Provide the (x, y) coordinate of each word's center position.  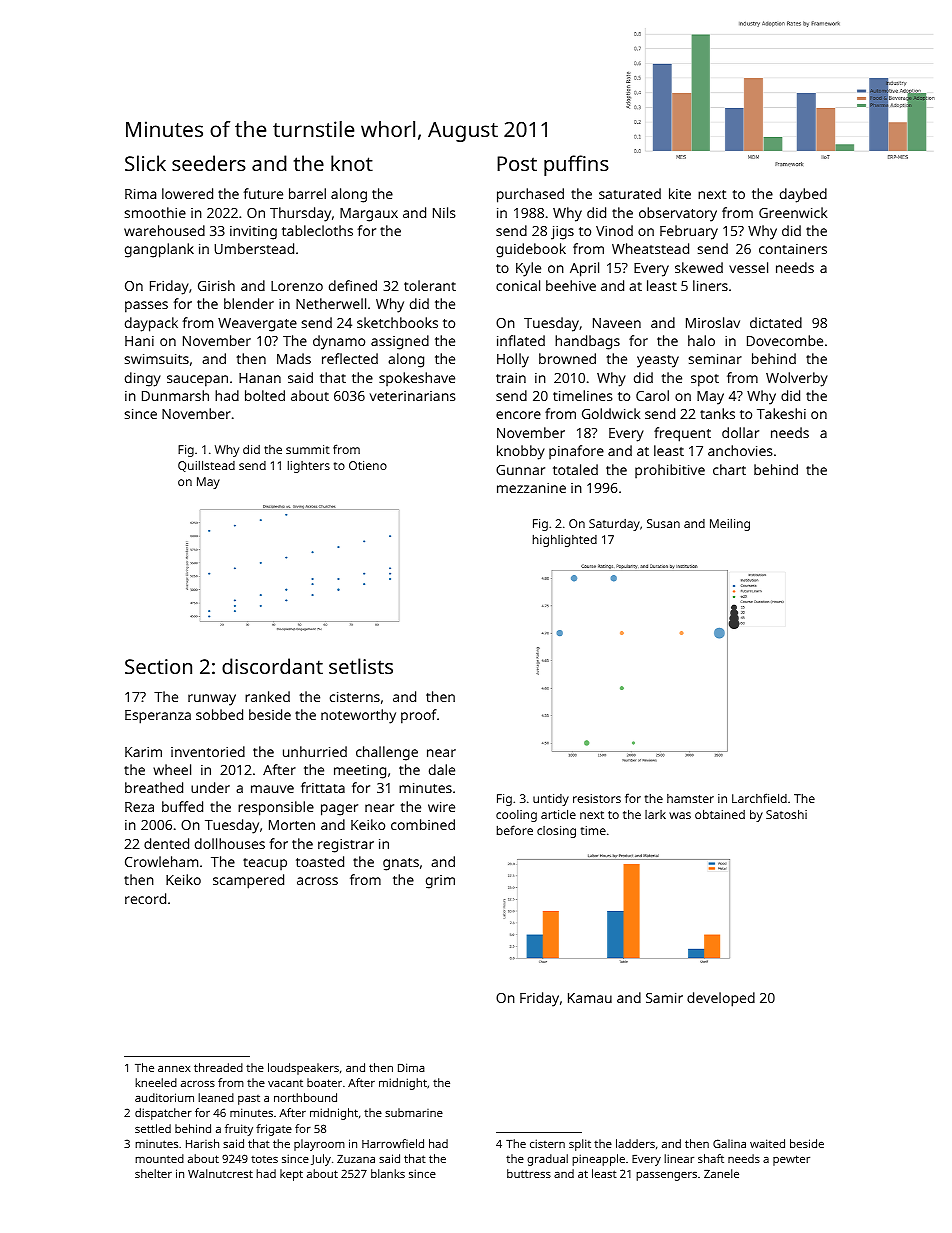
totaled (575, 469)
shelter (153, 1173)
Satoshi (786, 814)
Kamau (590, 998)
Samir (664, 998)
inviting (253, 233)
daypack (151, 324)
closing (556, 832)
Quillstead (206, 466)
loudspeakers (303, 1069)
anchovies (740, 450)
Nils (444, 212)
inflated (521, 340)
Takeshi (781, 413)
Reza (139, 807)
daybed (803, 195)
